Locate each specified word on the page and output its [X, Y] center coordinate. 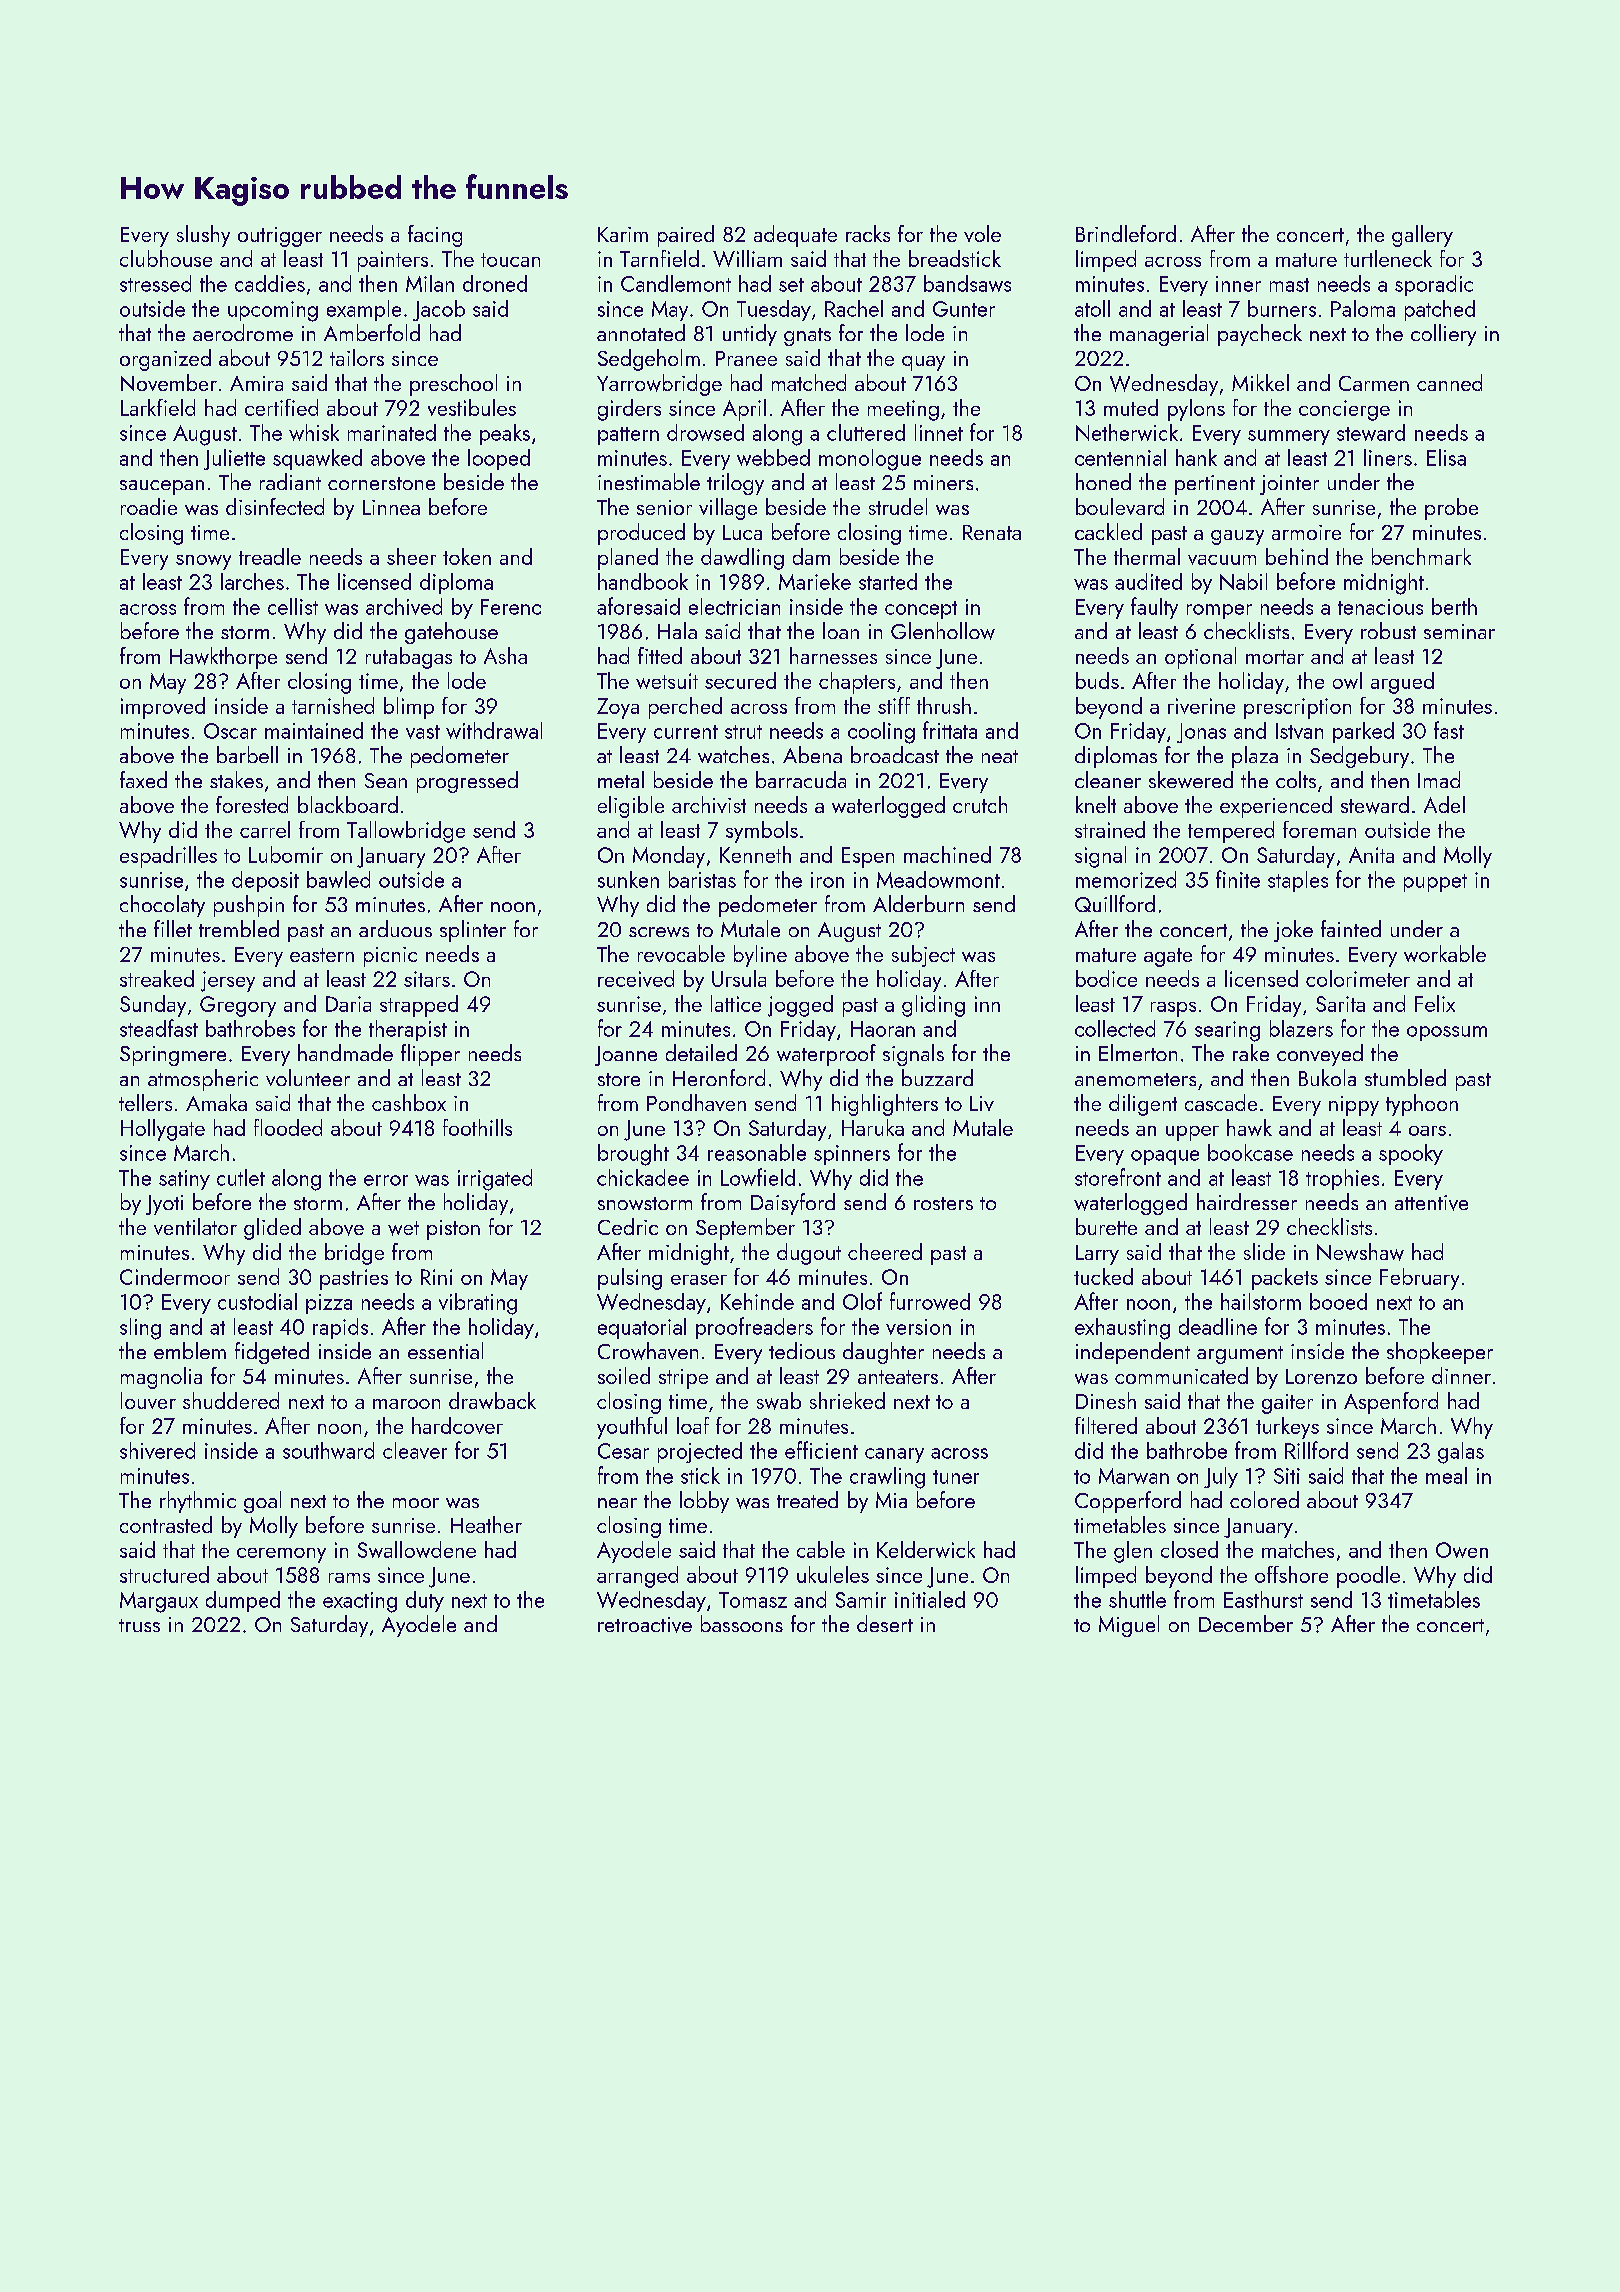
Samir [861, 1600]
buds [1097, 680]
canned [1449, 382]
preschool [453, 385]
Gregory [238, 1006]
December [1246, 1623]
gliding [933, 1006]
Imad [1439, 779]
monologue [870, 460]
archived [404, 606]
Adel [1444, 804]
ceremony [281, 1555]
